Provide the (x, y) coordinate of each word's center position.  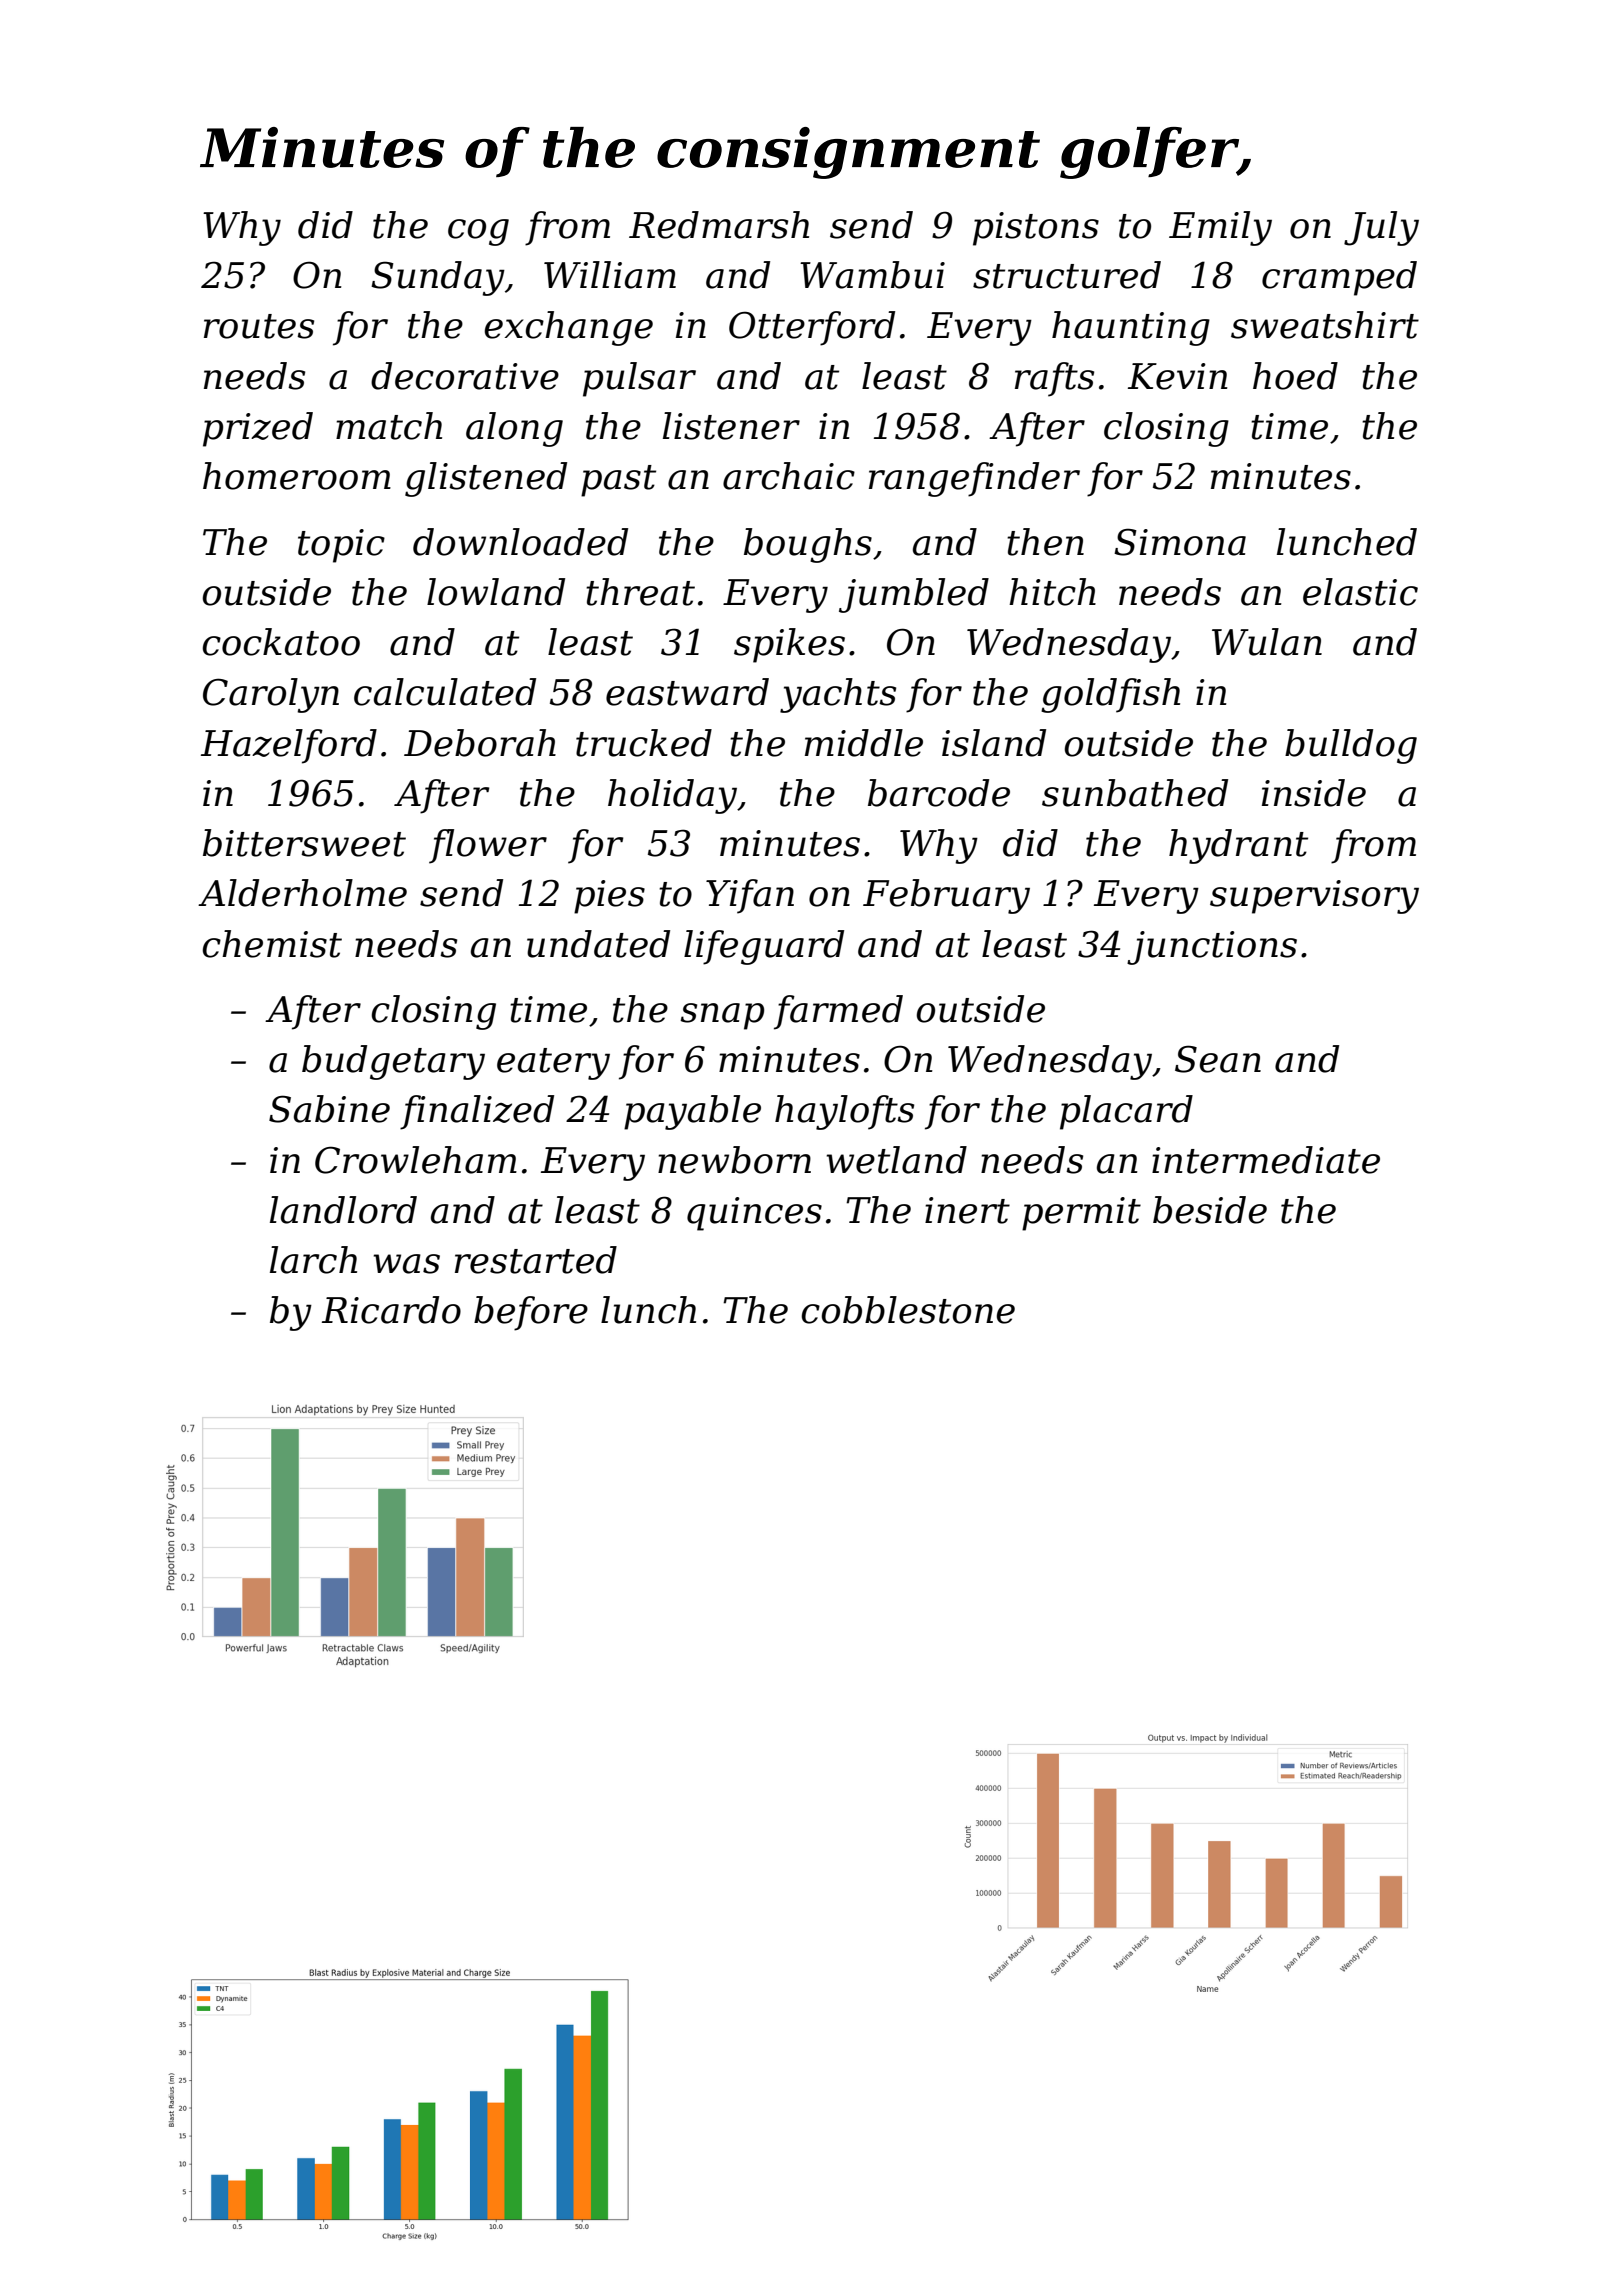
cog (478, 232)
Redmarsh (719, 225)
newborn (734, 1160)
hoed (1295, 376)
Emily (1220, 228)
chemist (272, 944)
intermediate (1266, 1160)
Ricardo (391, 1310)
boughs (808, 545)
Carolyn (271, 695)
